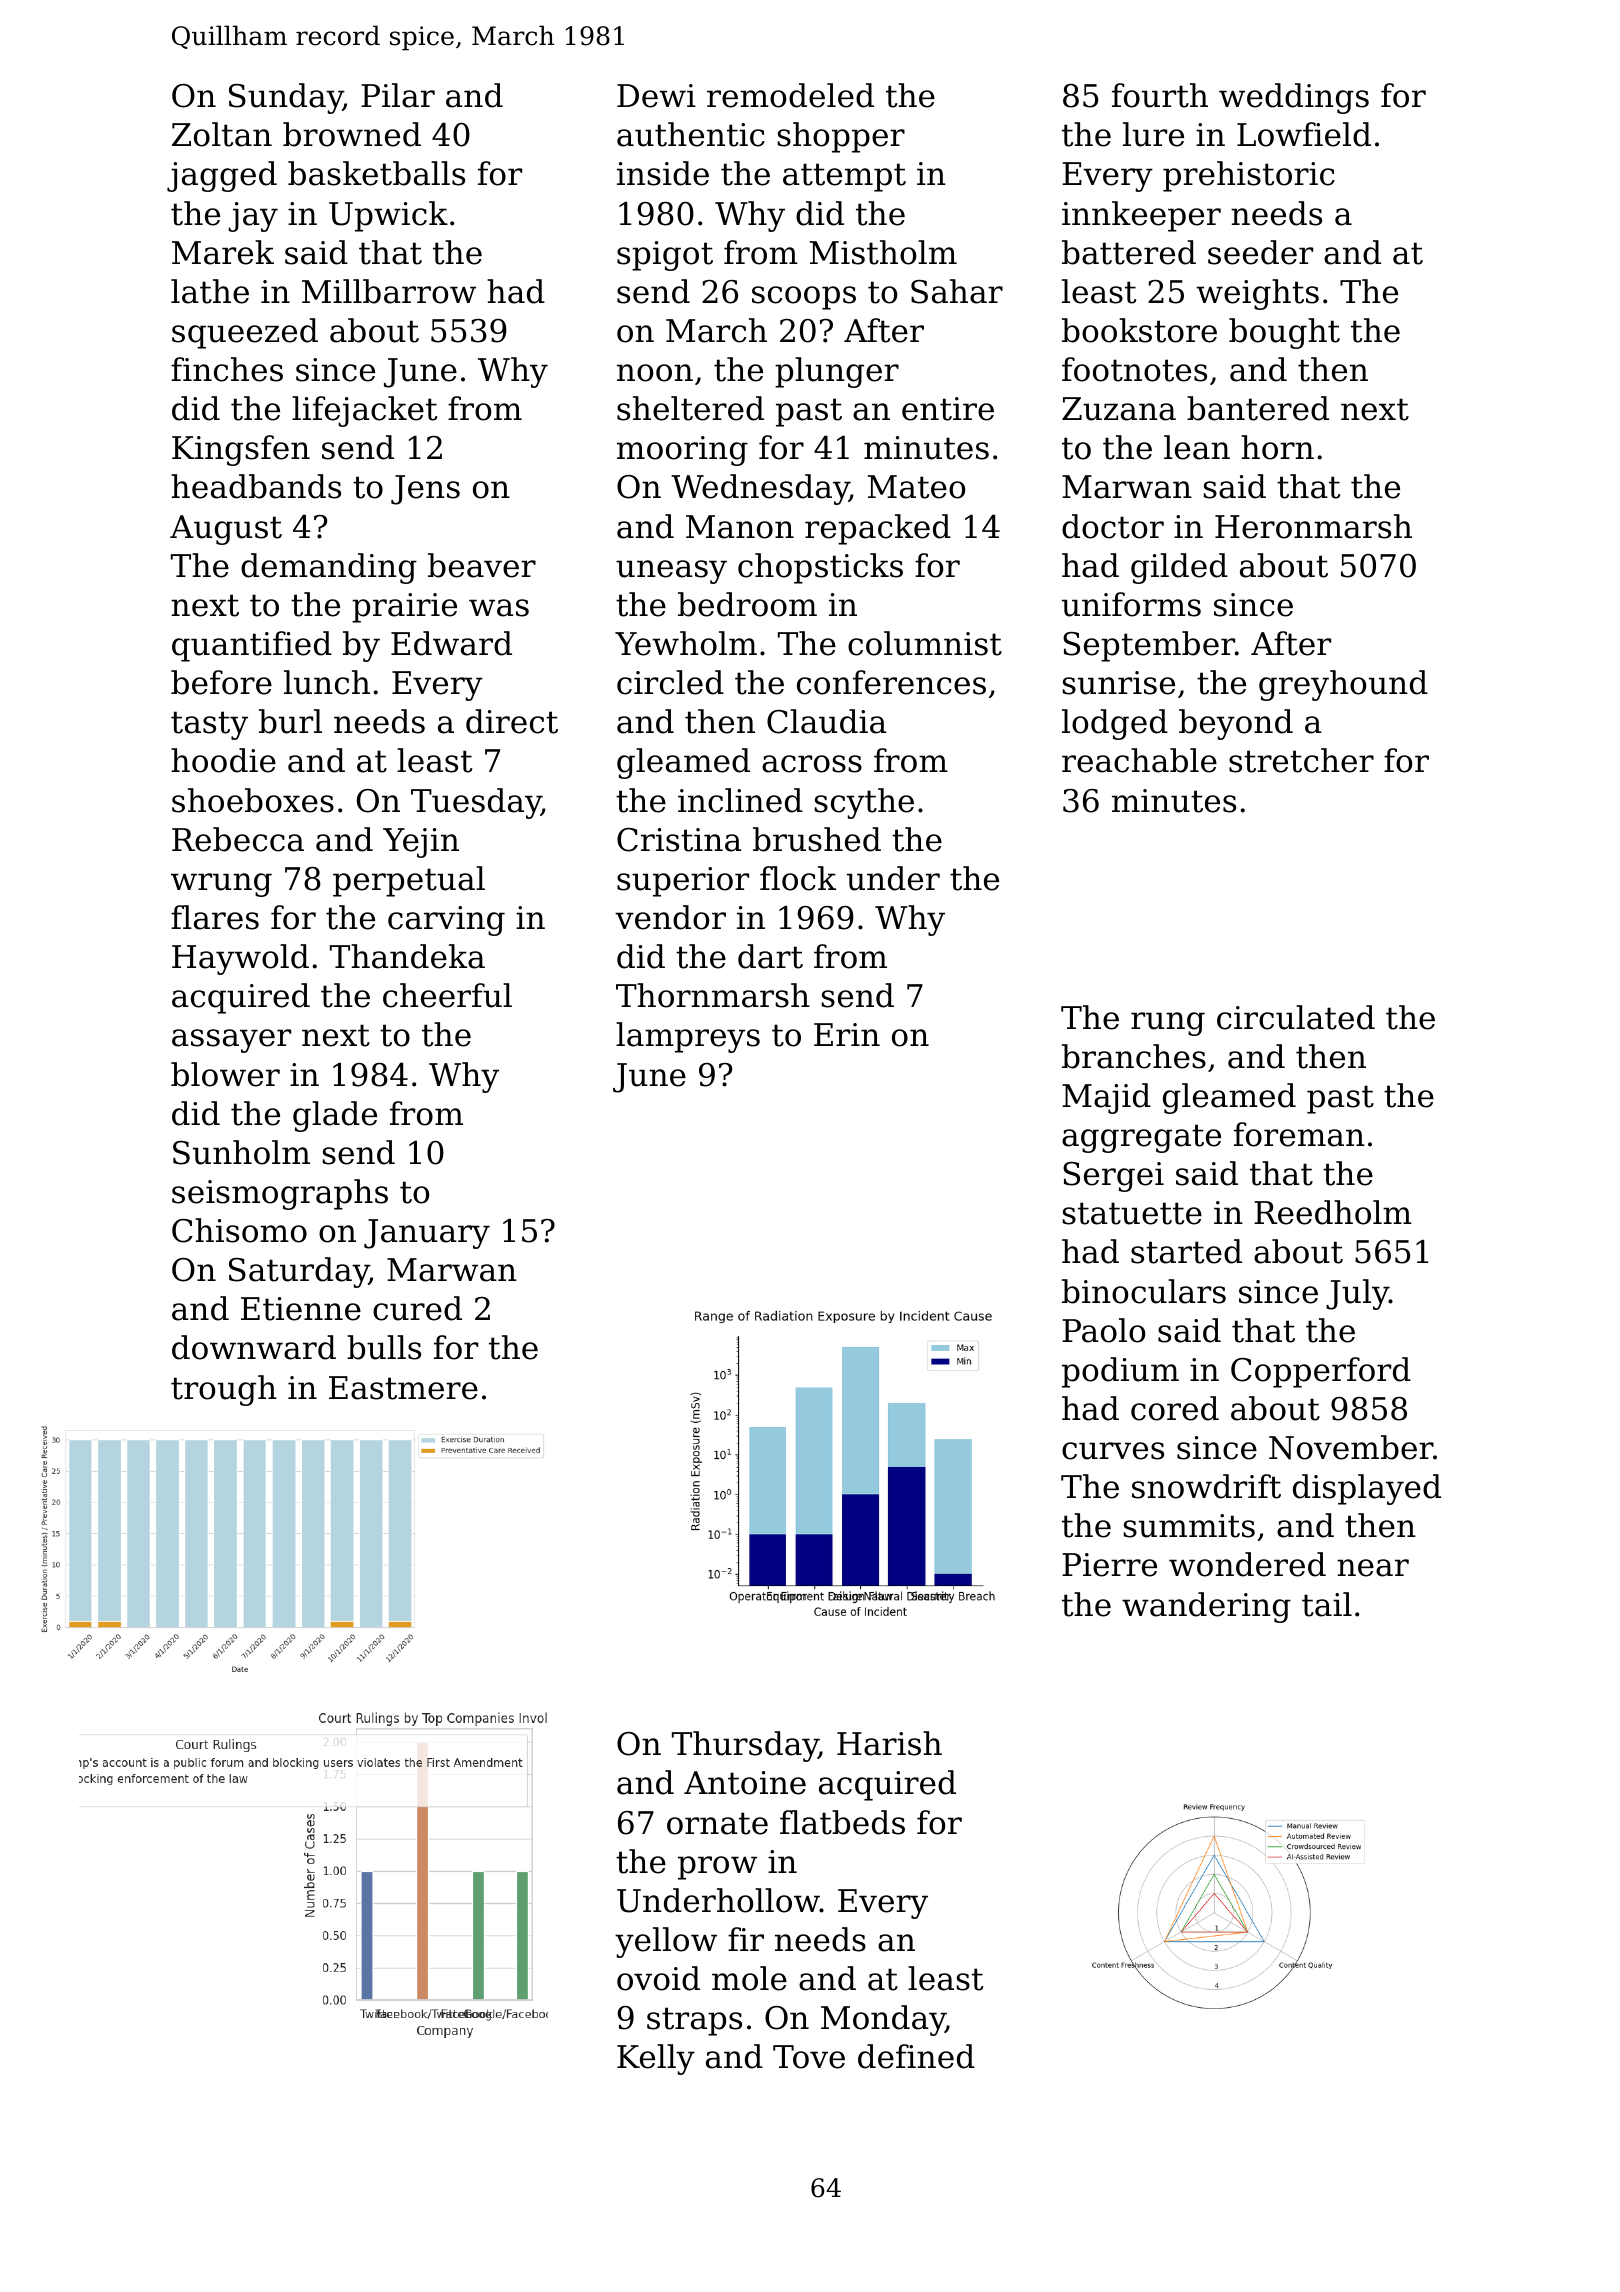 This page has width=1620, height=2292. Describe the element at coordinates (916, 2056) in the page. I see `defined` at that location.
